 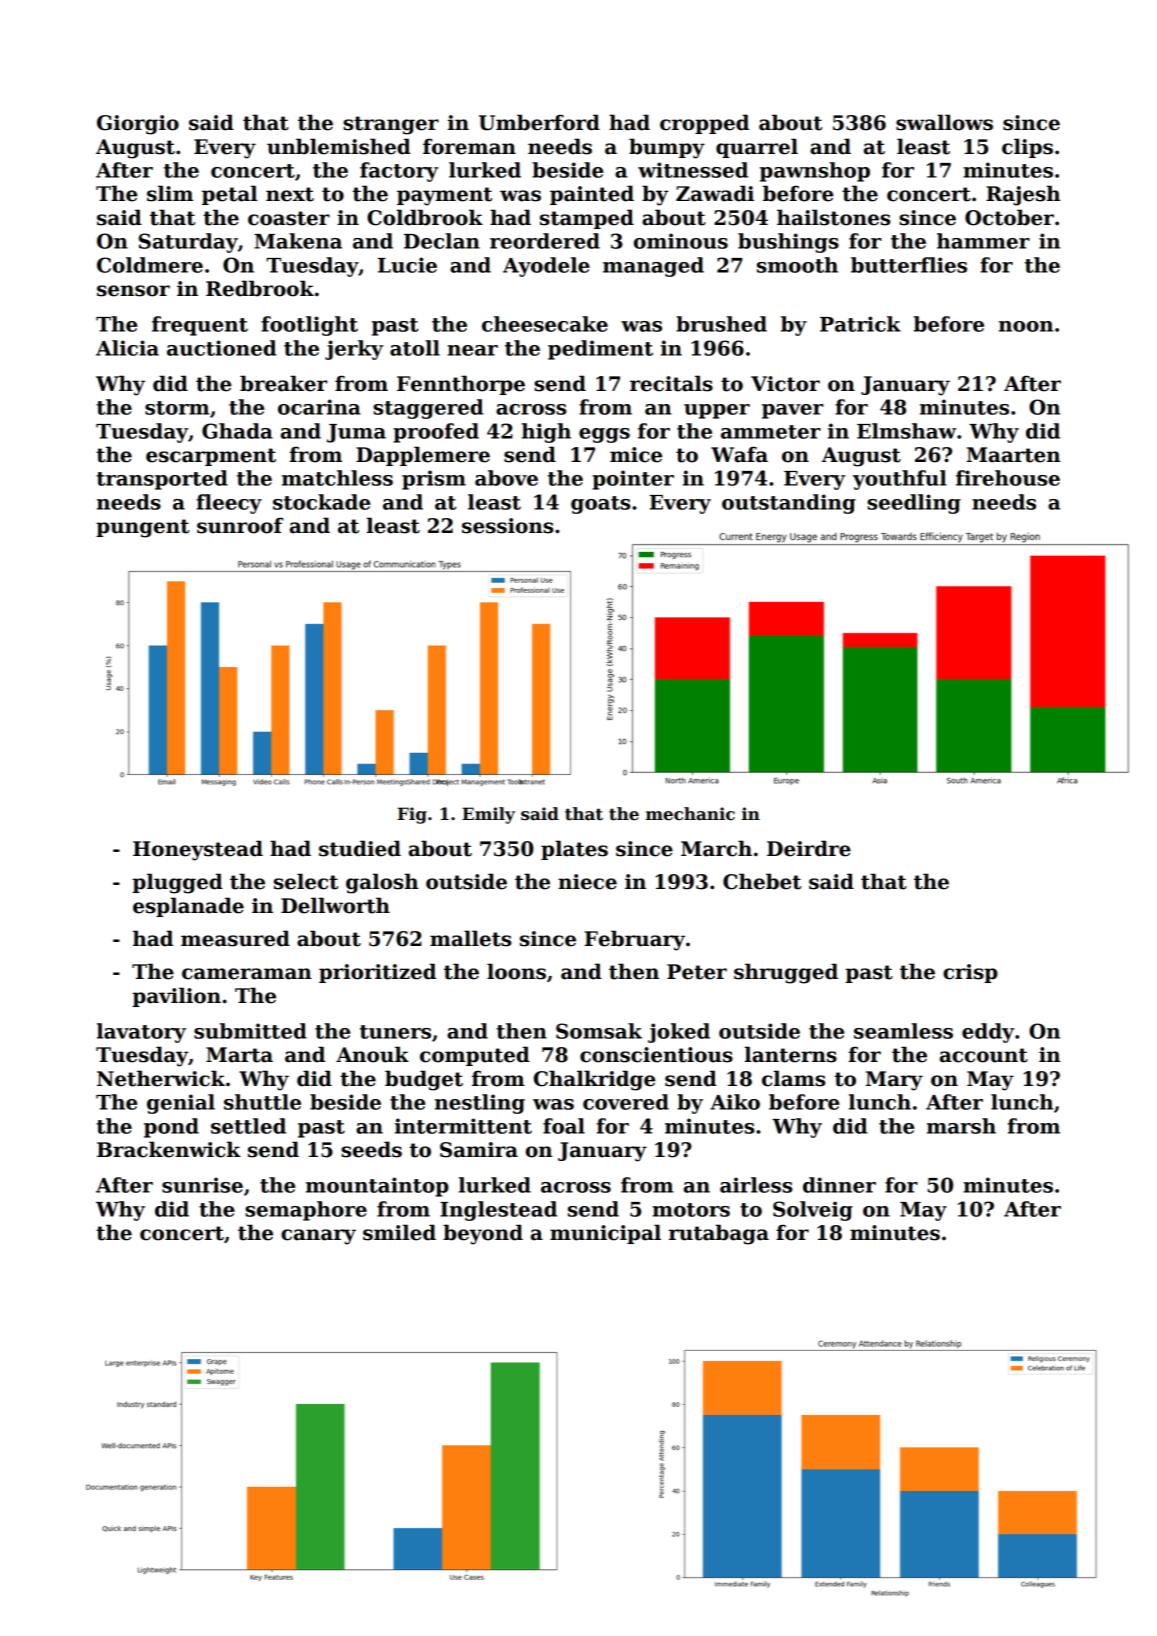 What do you see at coordinates (202, 1185) in the image?
I see `sunrise` at bounding box center [202, 1185].
